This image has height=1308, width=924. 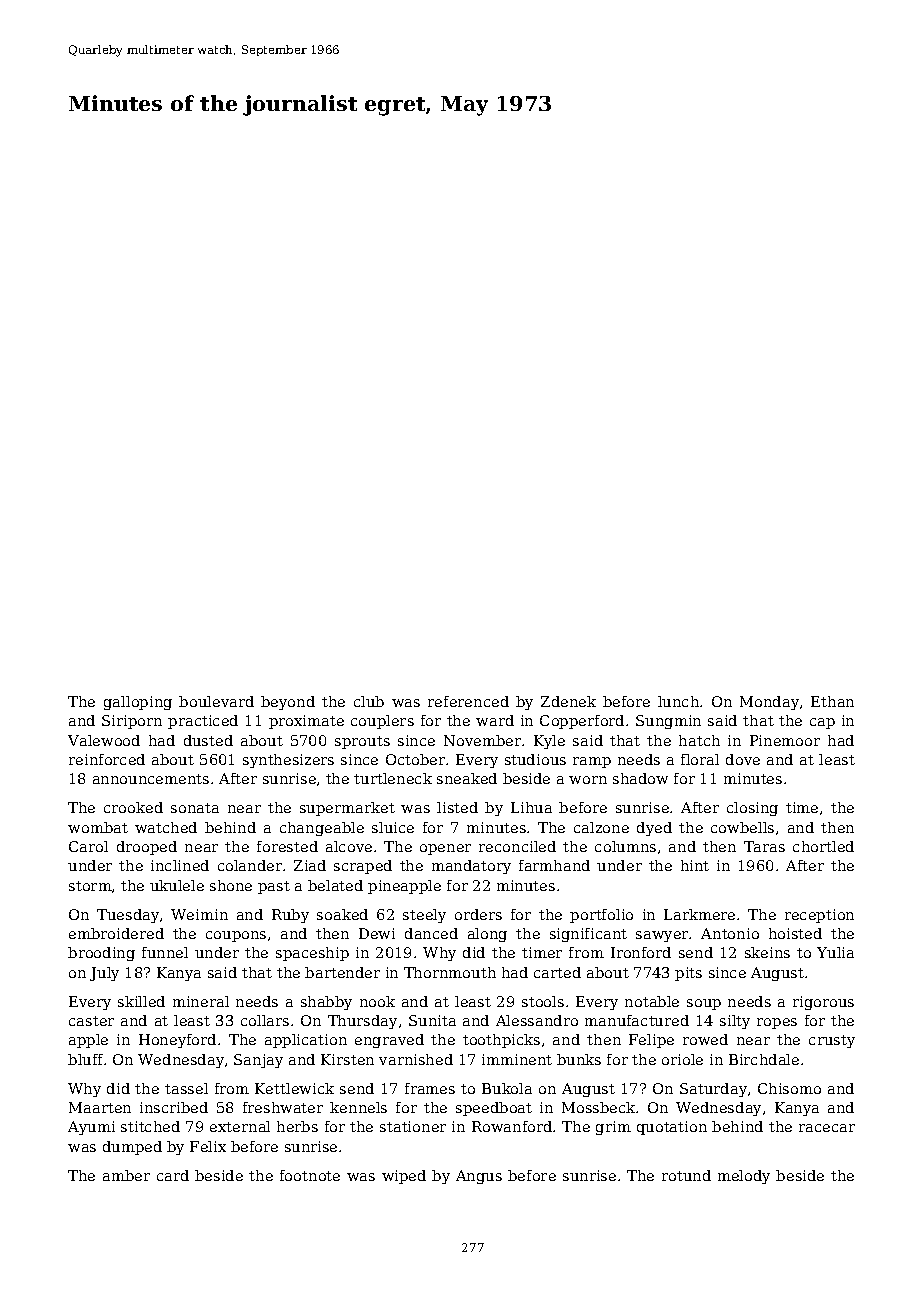 What do you see at coordinates (450, 972) in the image?
I see `Thornmouth` at bounding box center [450, 972].
